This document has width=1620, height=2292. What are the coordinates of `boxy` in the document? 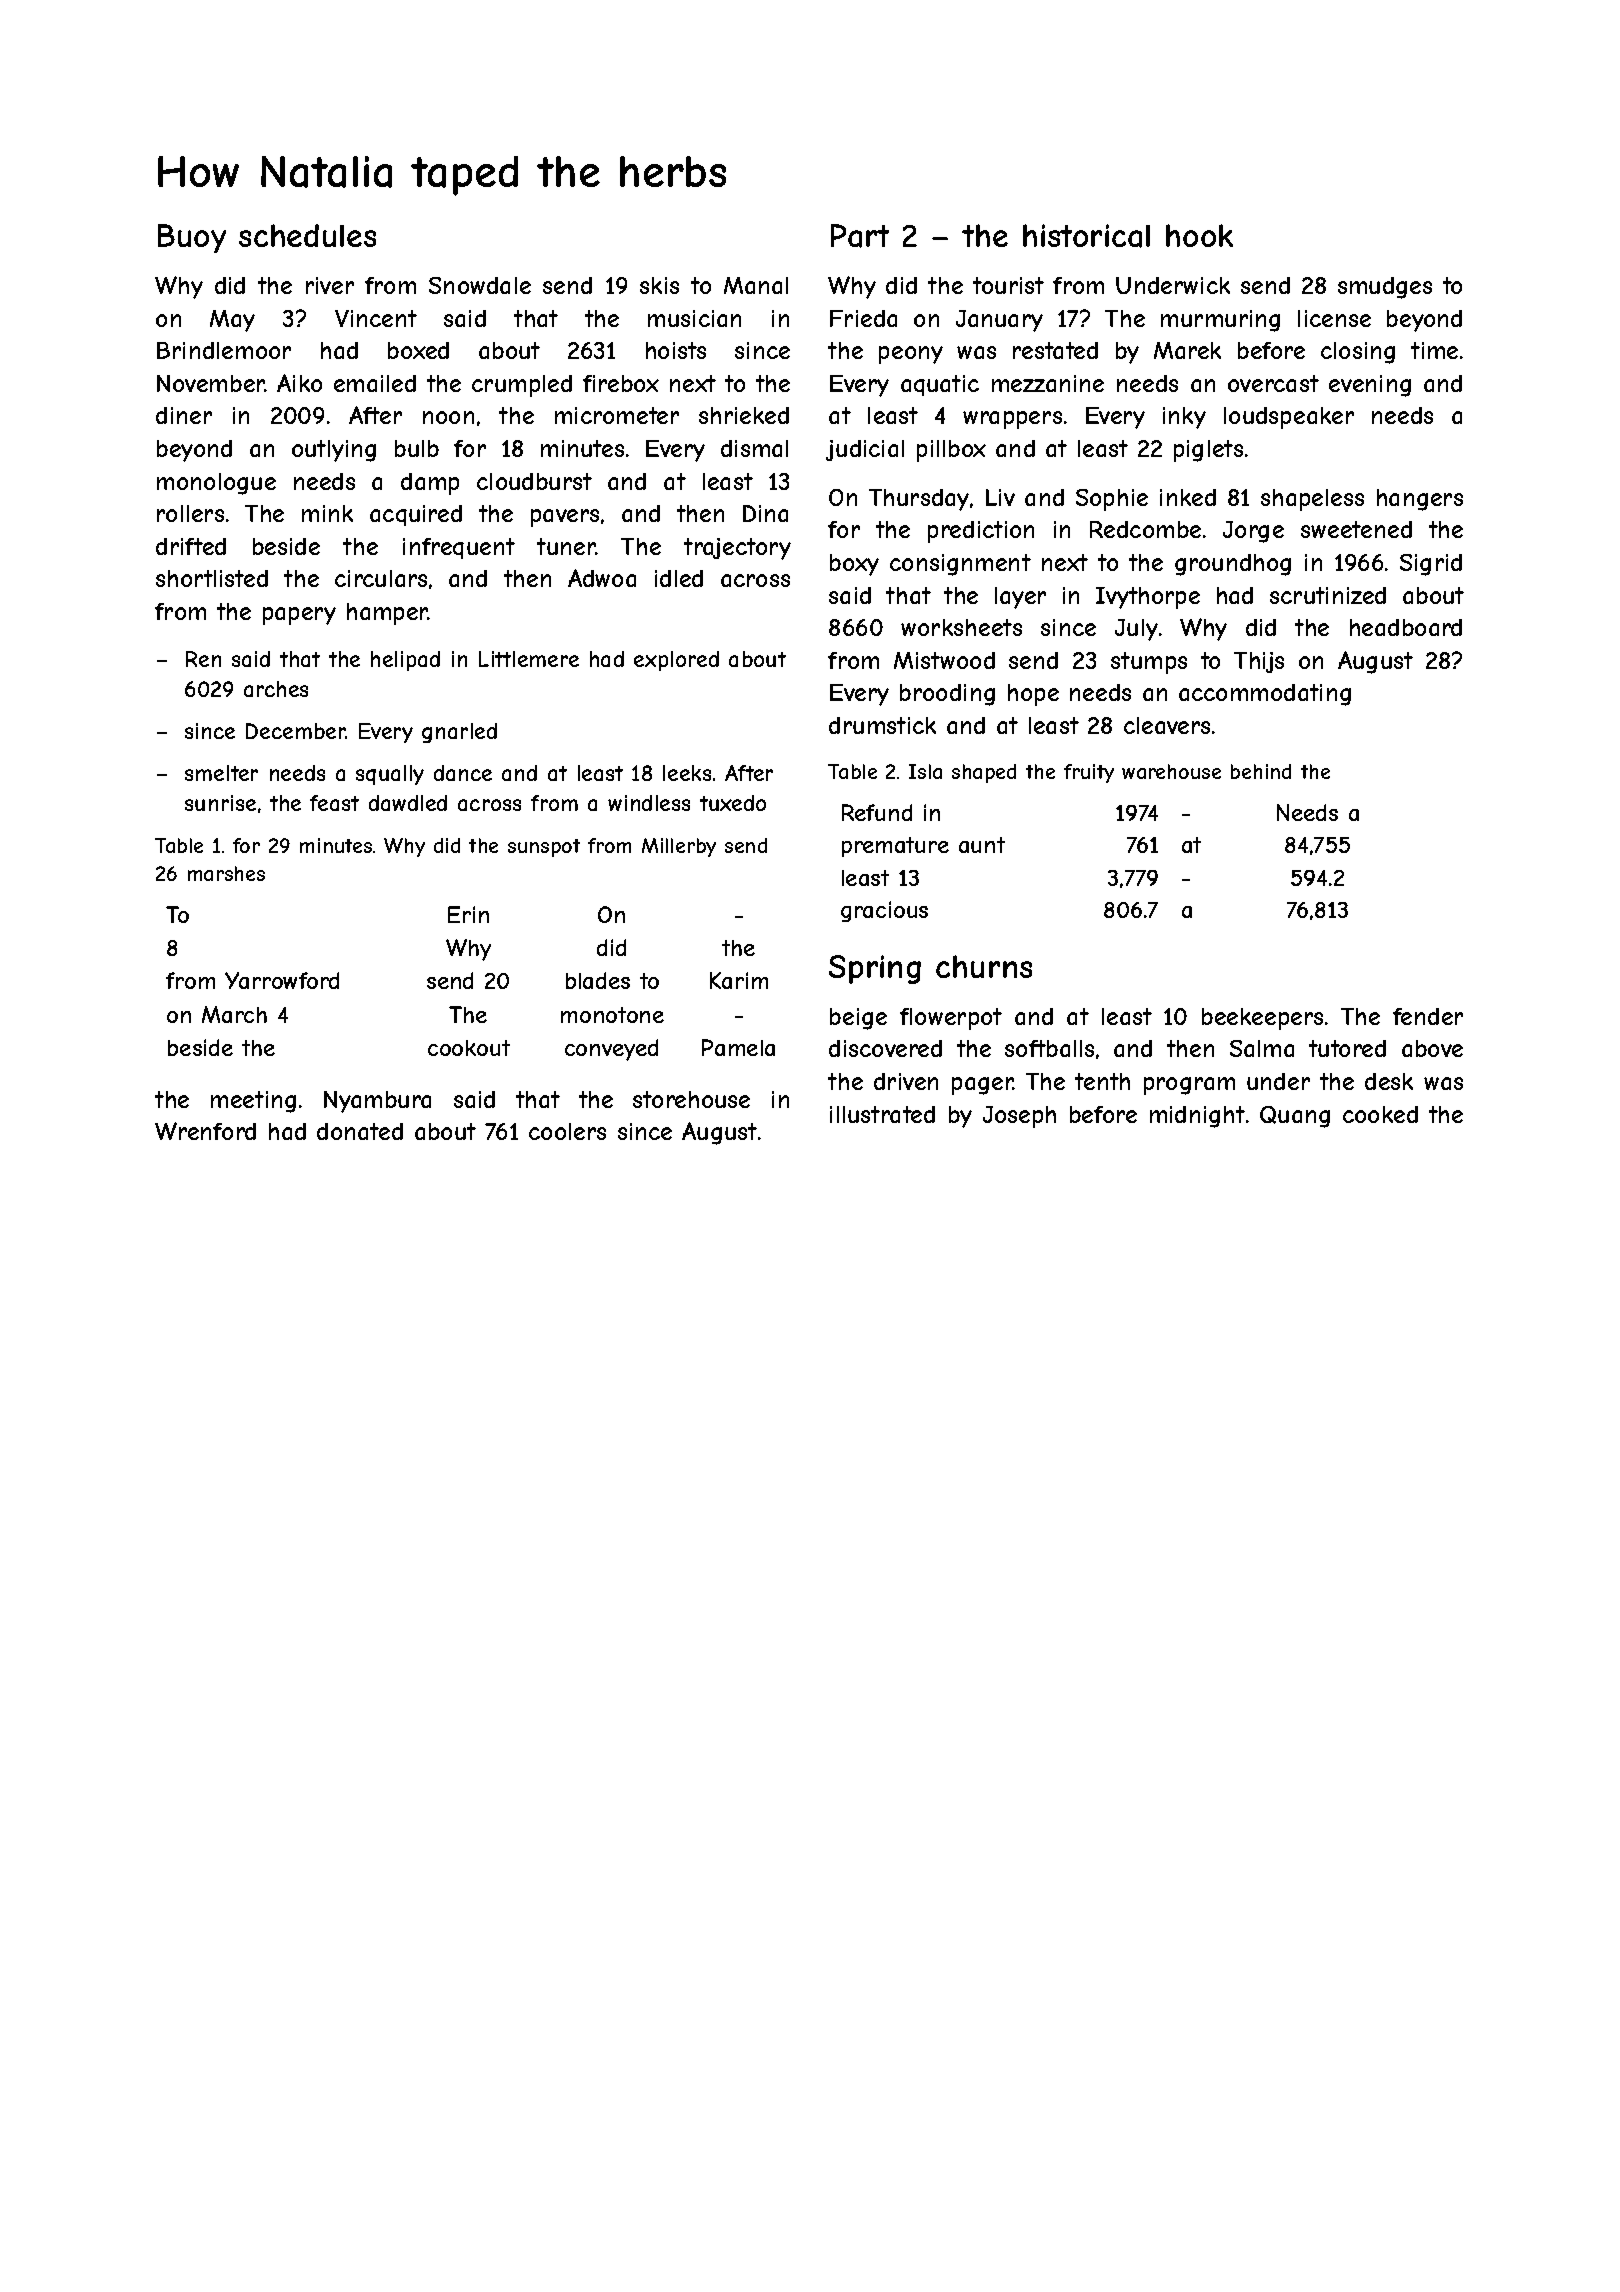 It's located at (854, 565).
